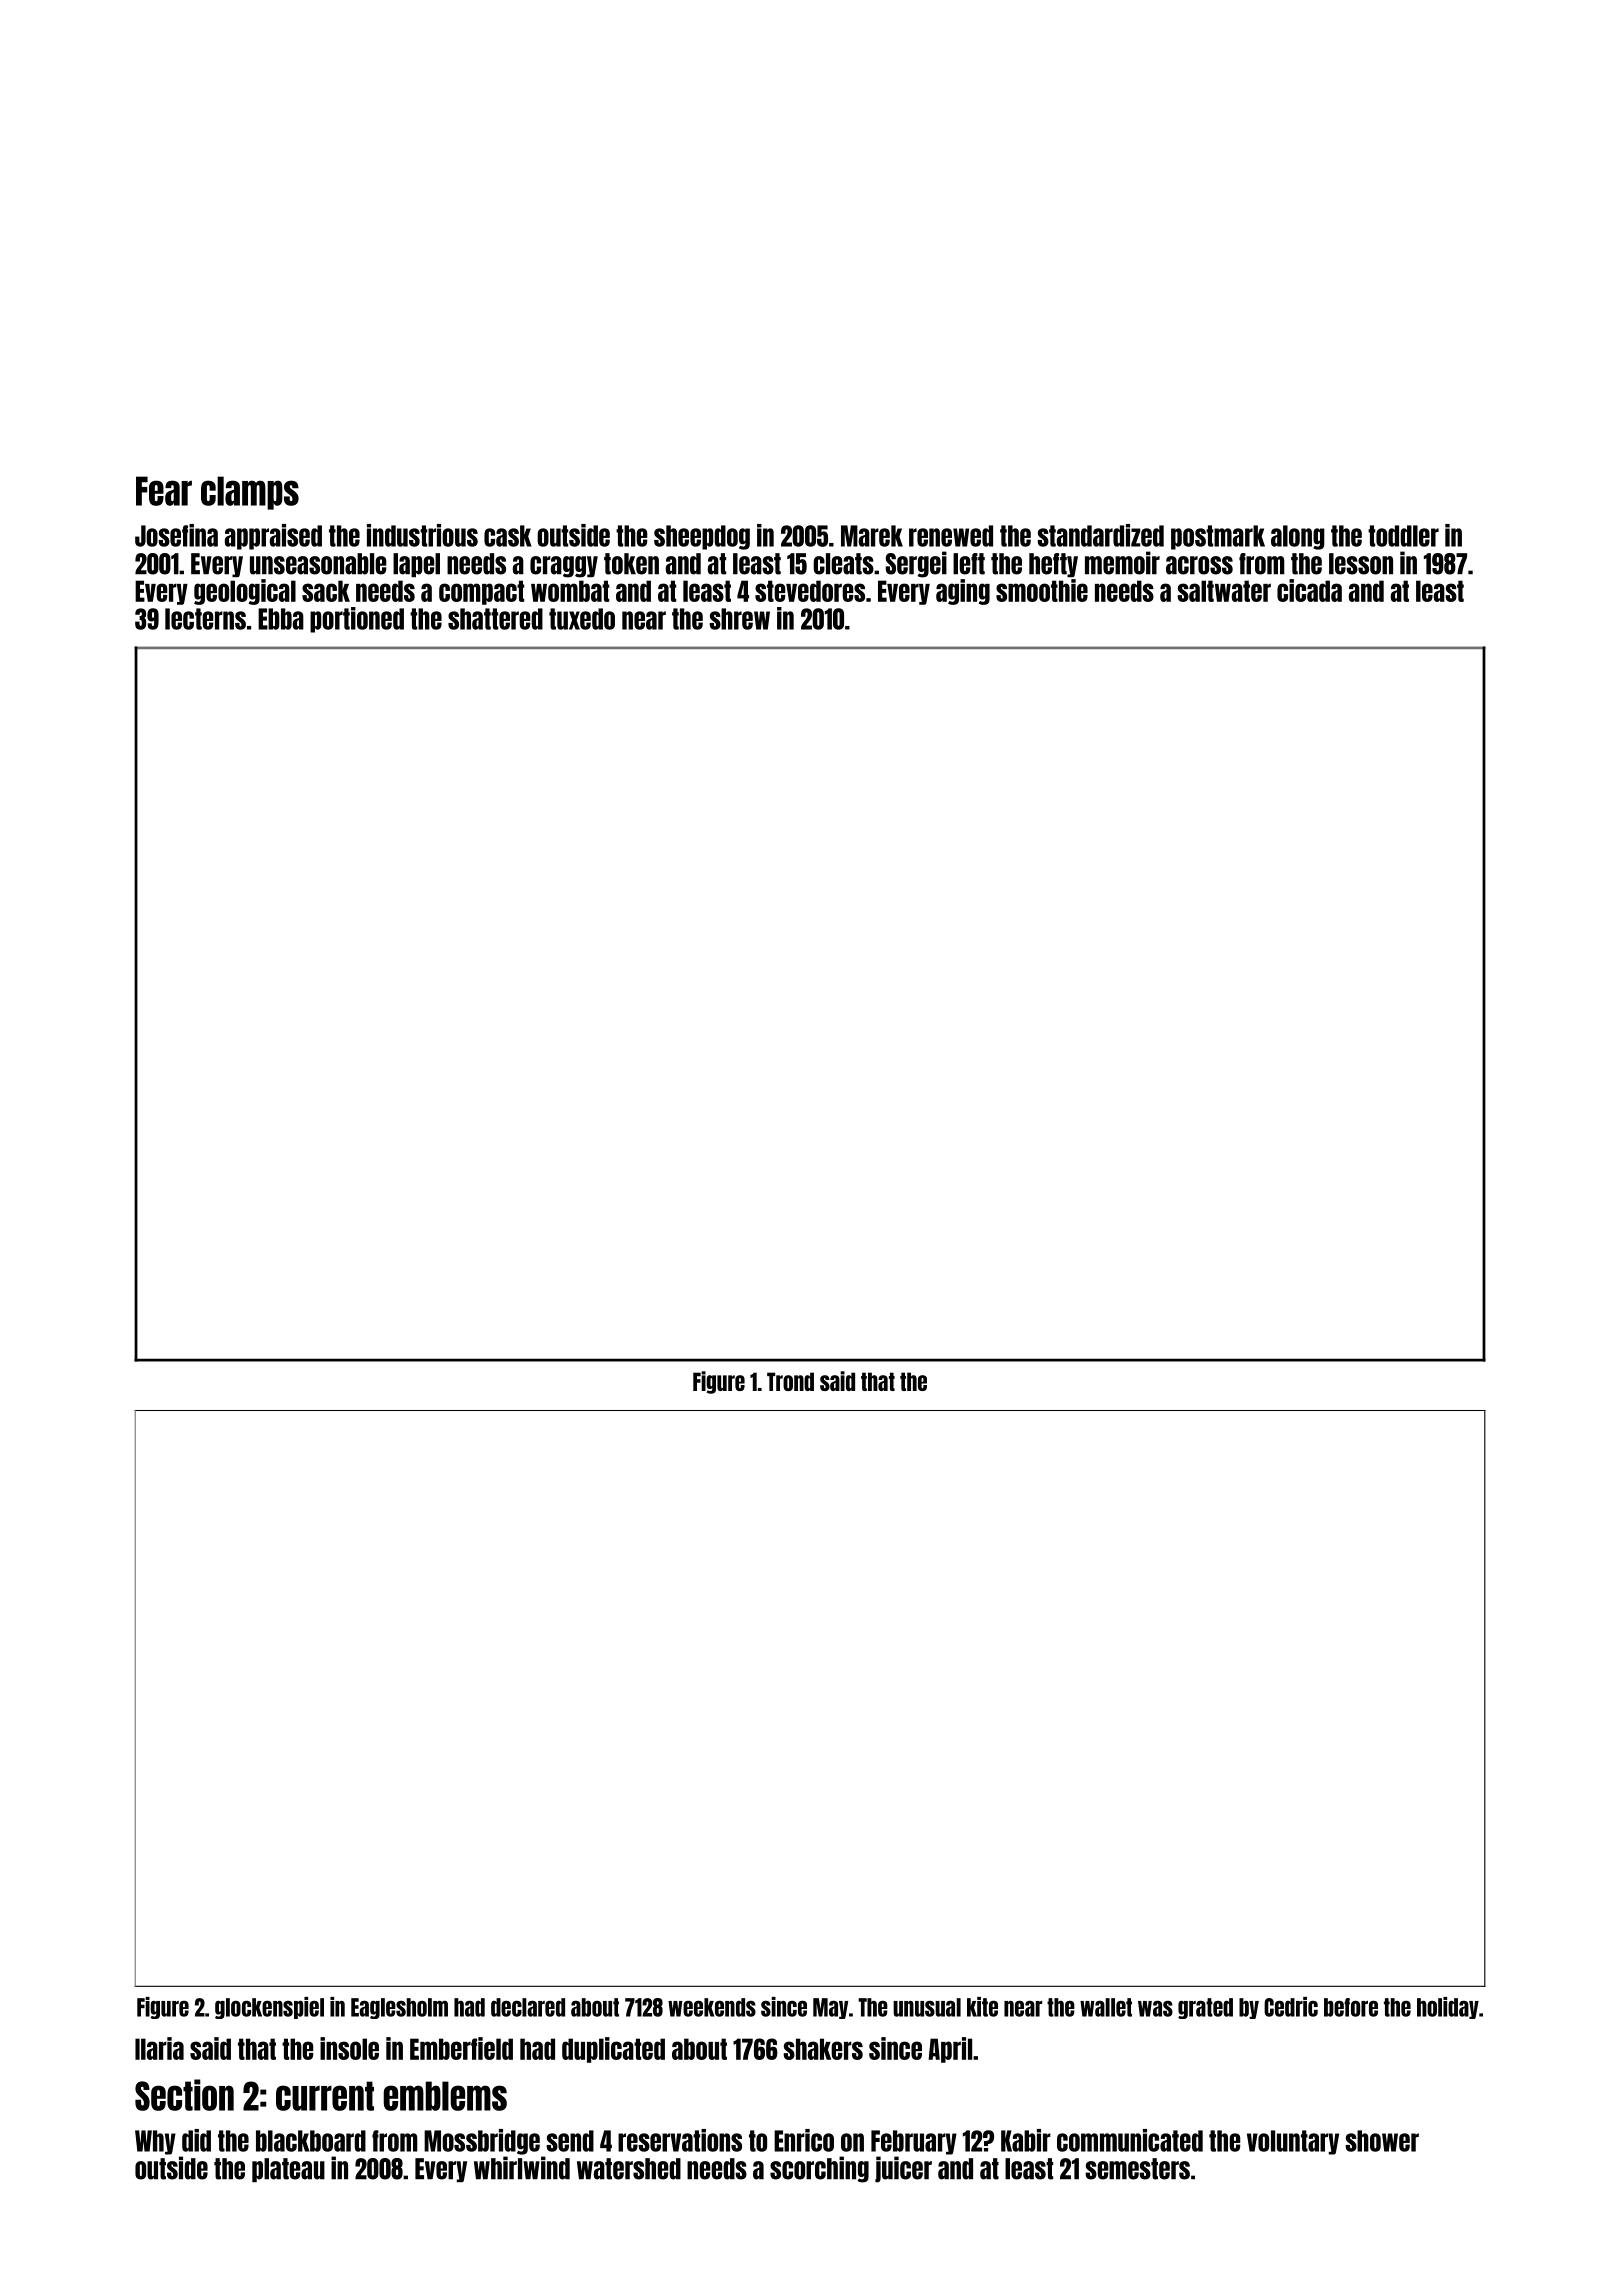 The height and width of the document is (2292, 1620). I want to click on industrious, so click(422, 535).
